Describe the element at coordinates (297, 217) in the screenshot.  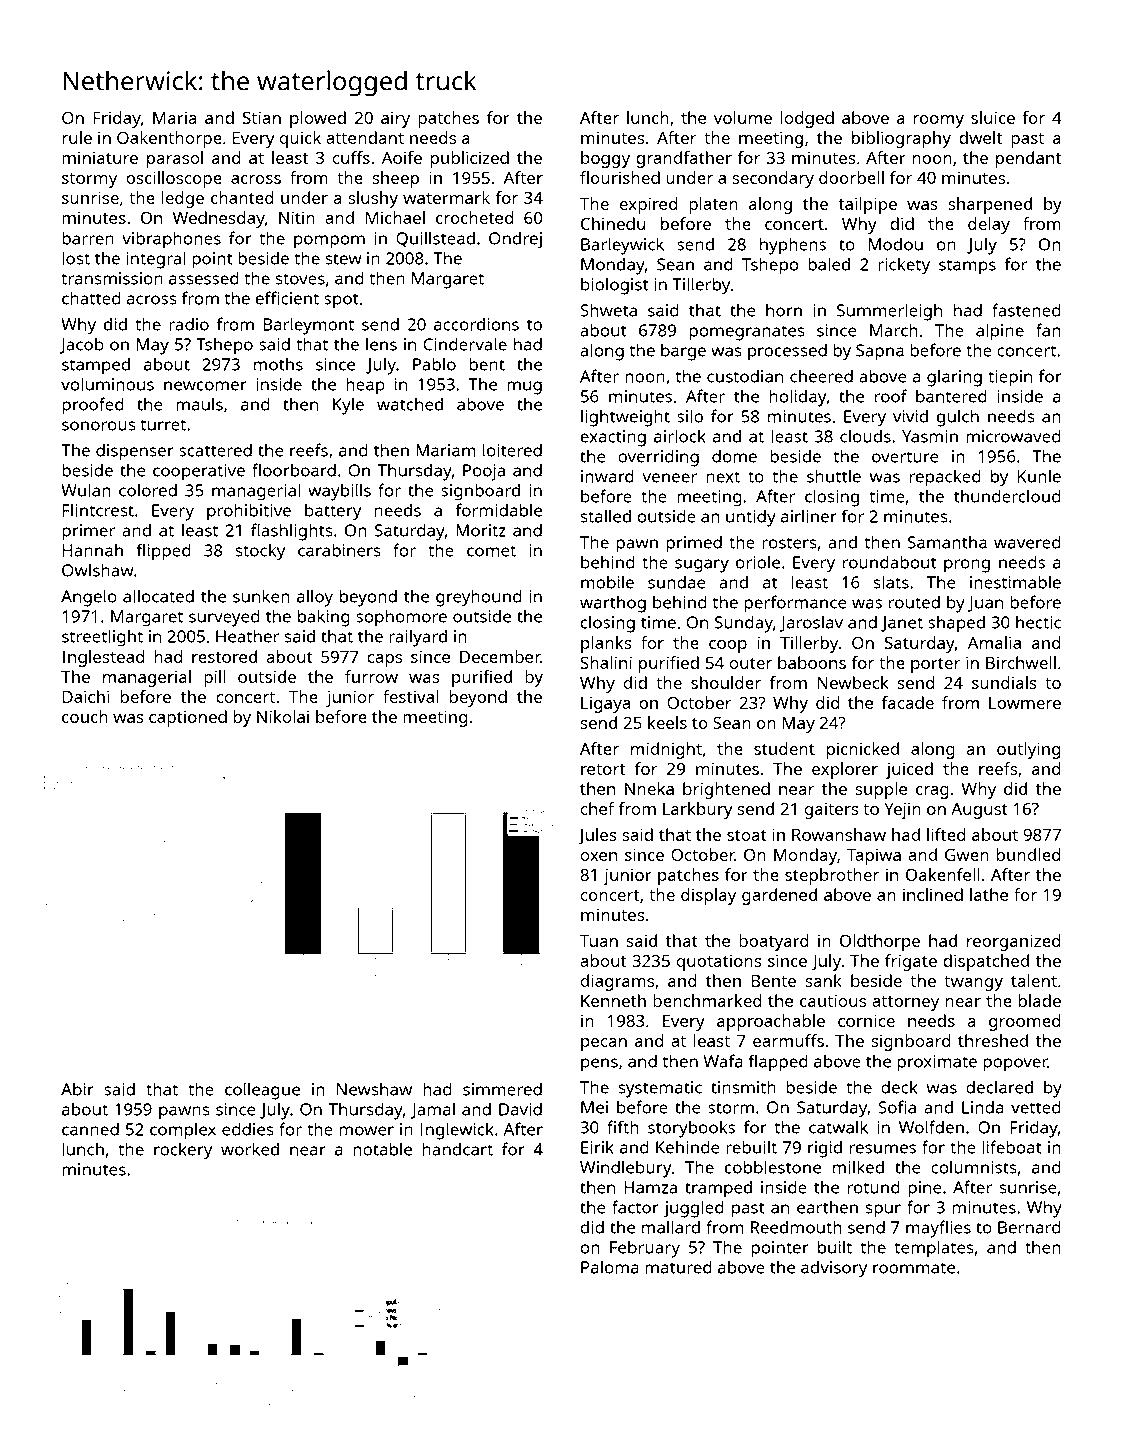
I see `Nitin` at that location.
